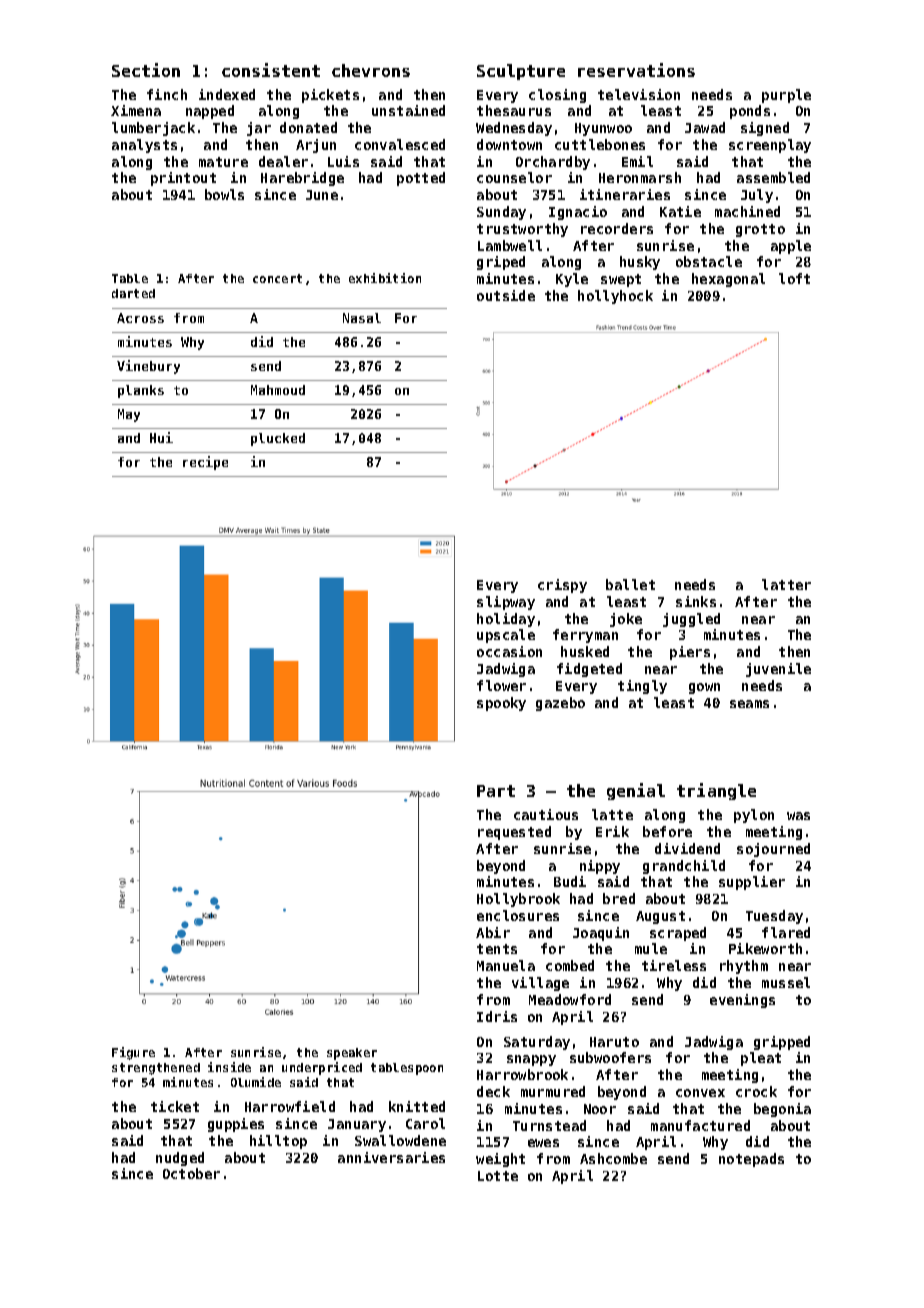  I want to click on ponds, so click(750, 112).
